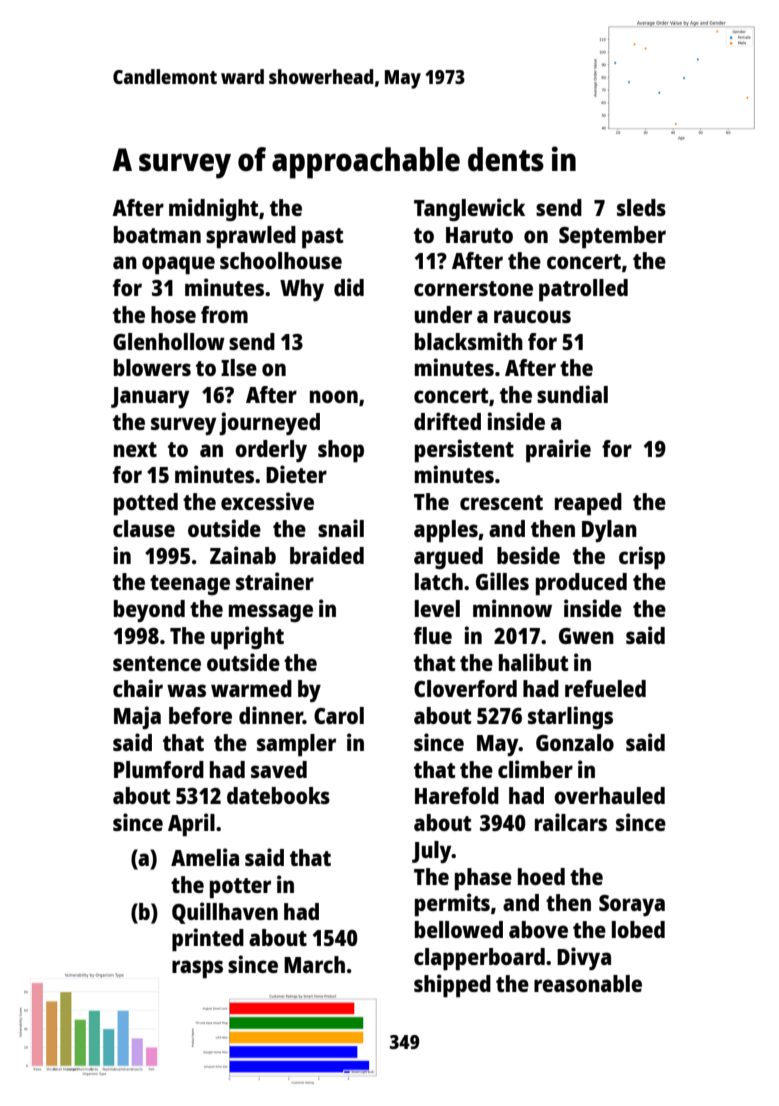  What do you see at coordinates (464, 451) in the document?
I see `persistent` at bounding box center [464, 451].
